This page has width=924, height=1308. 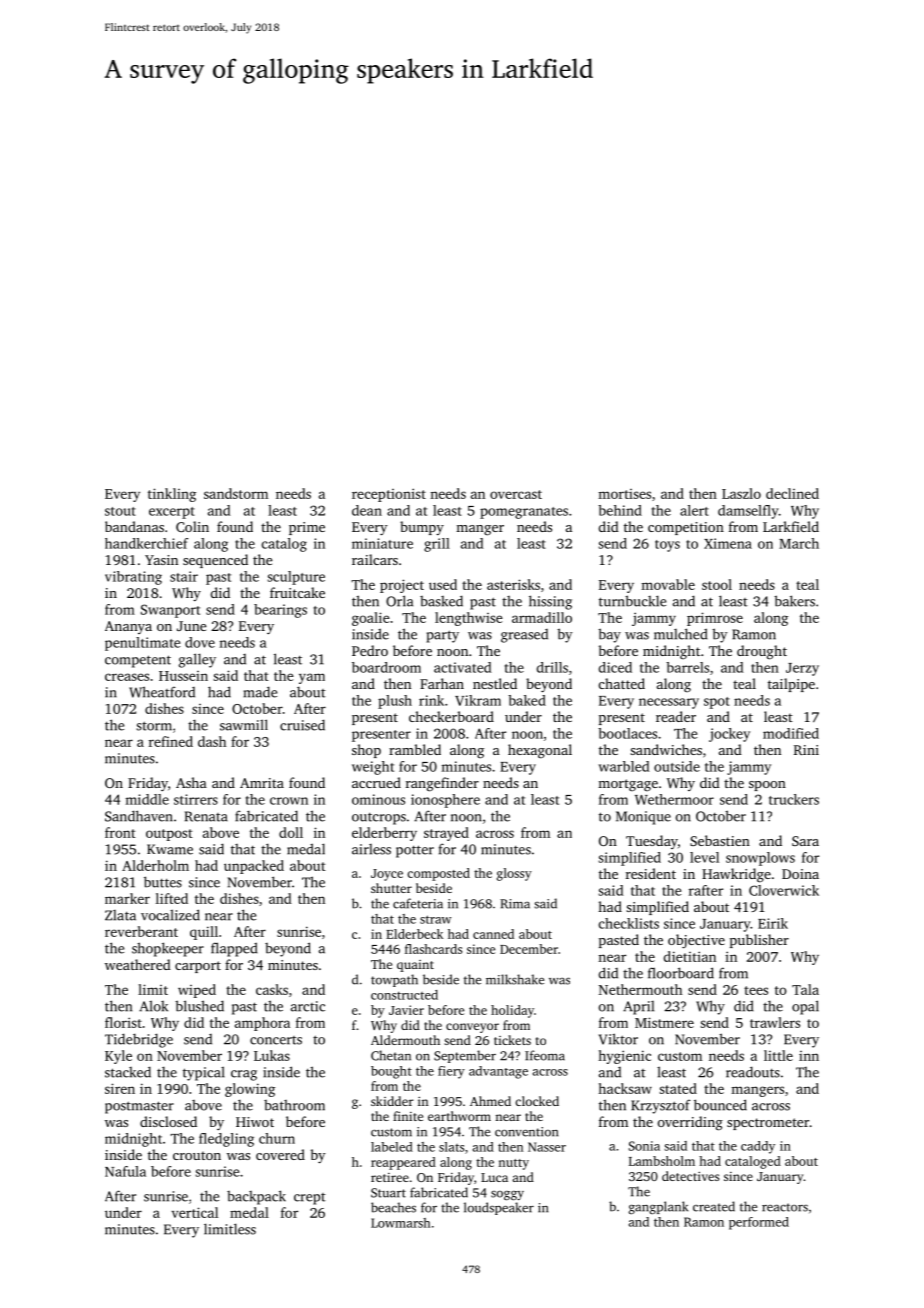 I want to click on sculpture, so click(x=296, y=578).
